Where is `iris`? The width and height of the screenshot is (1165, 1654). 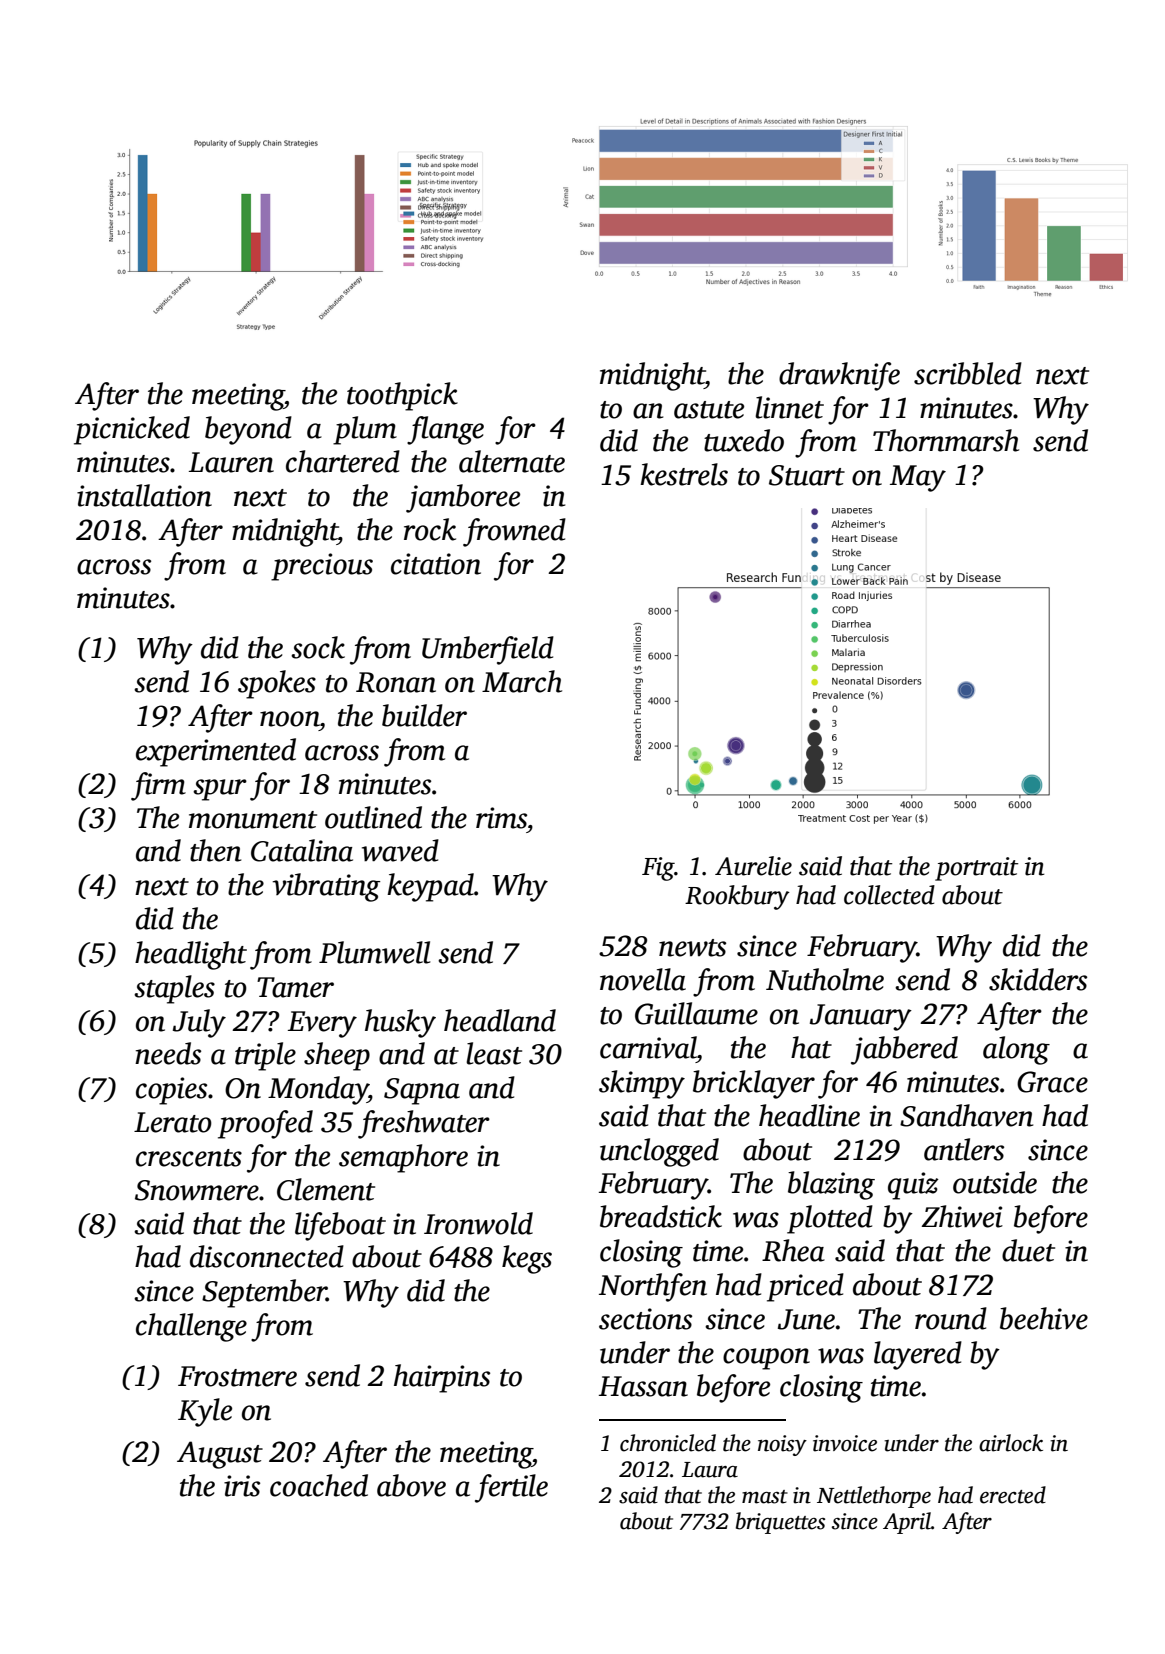
iris is located at coordinates (242, 1486).
